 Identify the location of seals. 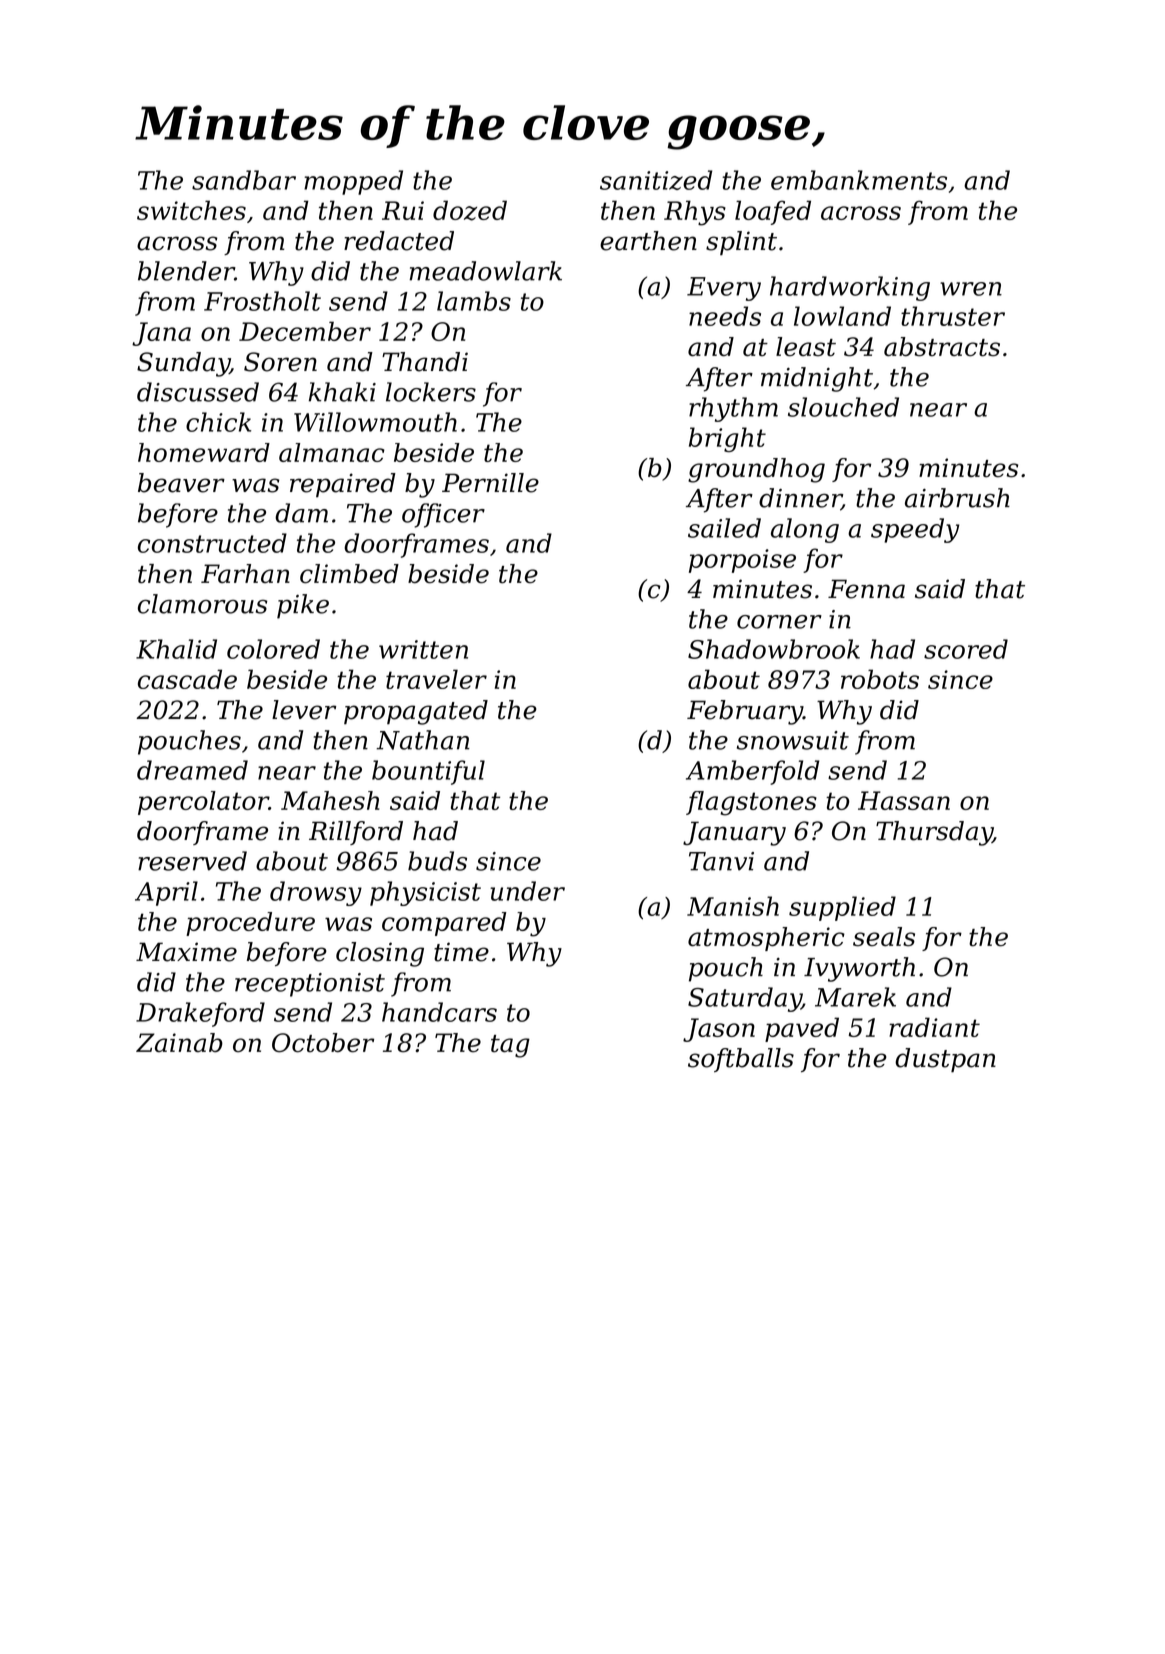
(884, 937).
